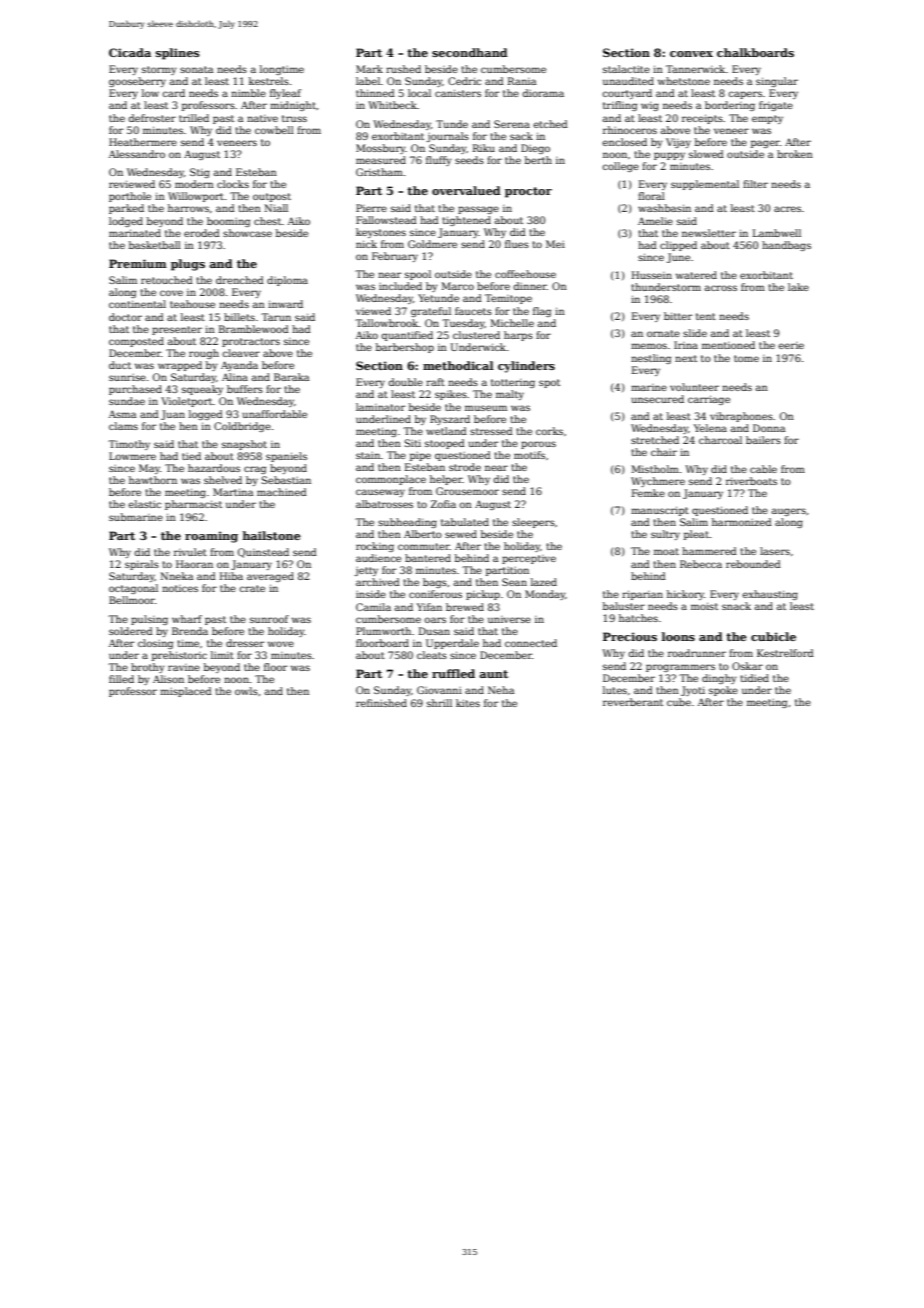 The height and width of the screenshot is (1308, 924). Describe the element at coordinates (130, 52) in the screenshot. I see `Cicada` at that location.
